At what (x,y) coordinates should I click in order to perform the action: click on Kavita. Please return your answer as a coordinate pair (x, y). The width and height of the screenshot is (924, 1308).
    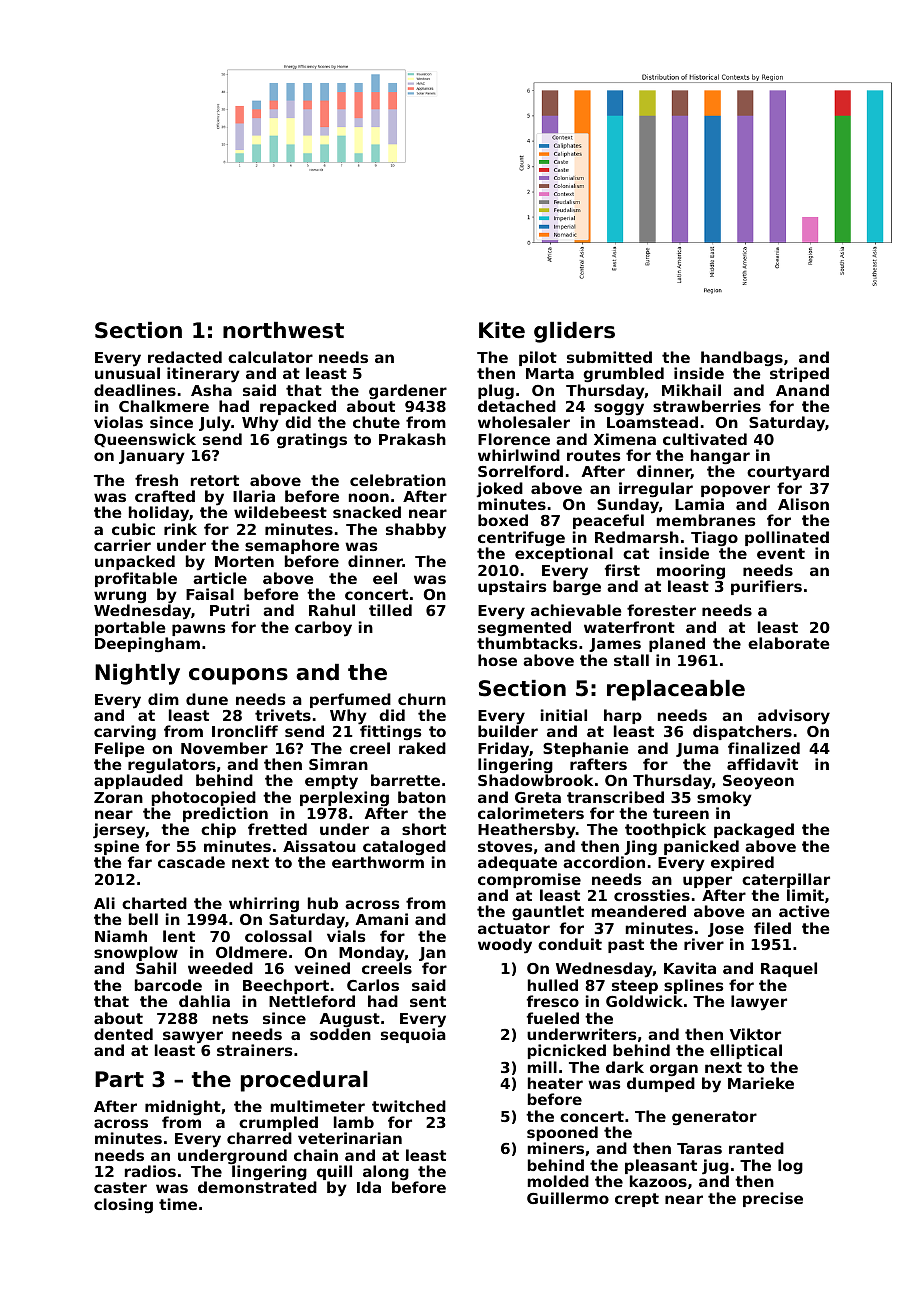
    Looking at the image, I should click on (690, 968).
